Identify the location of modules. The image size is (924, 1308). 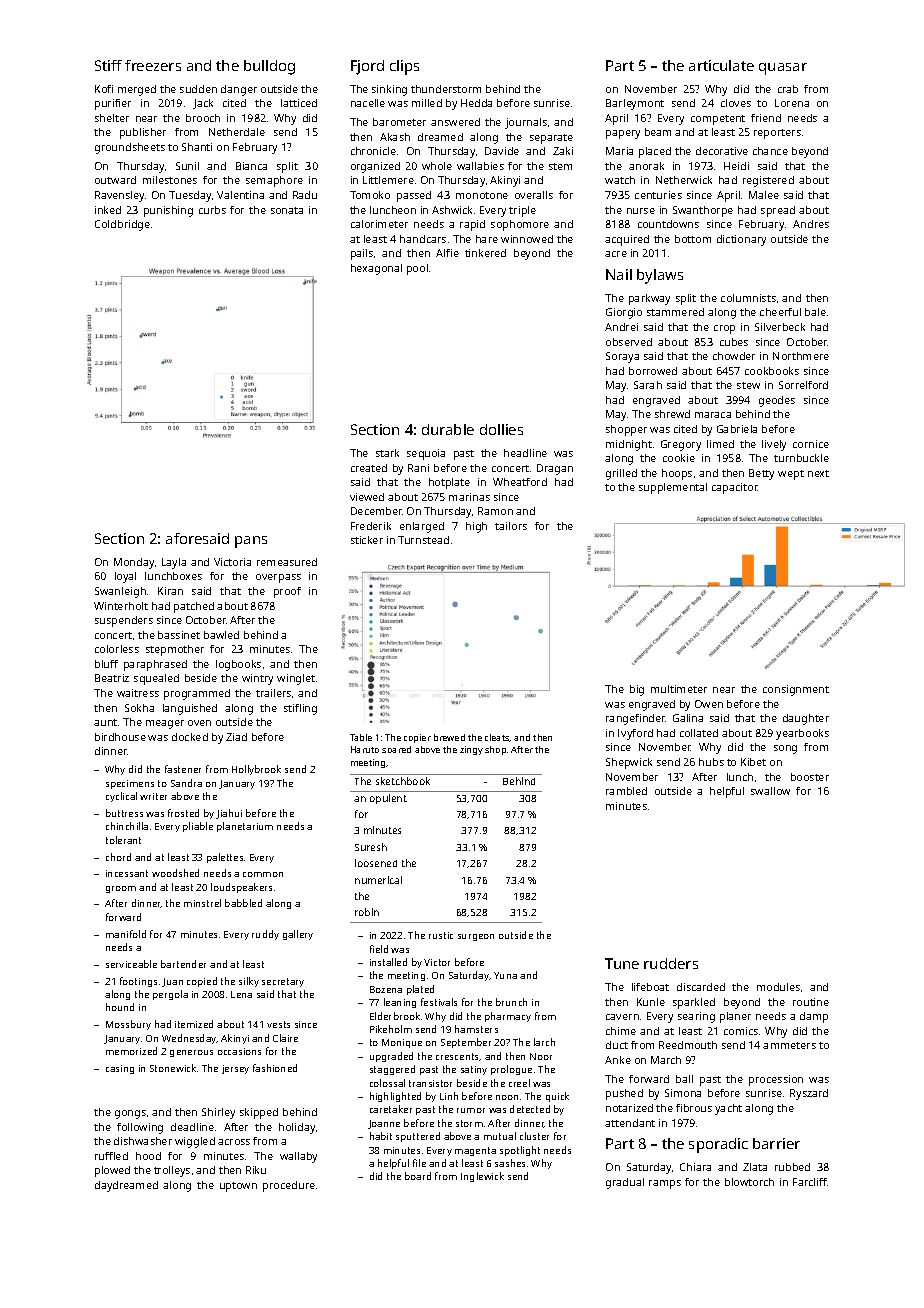
(778, 987).
